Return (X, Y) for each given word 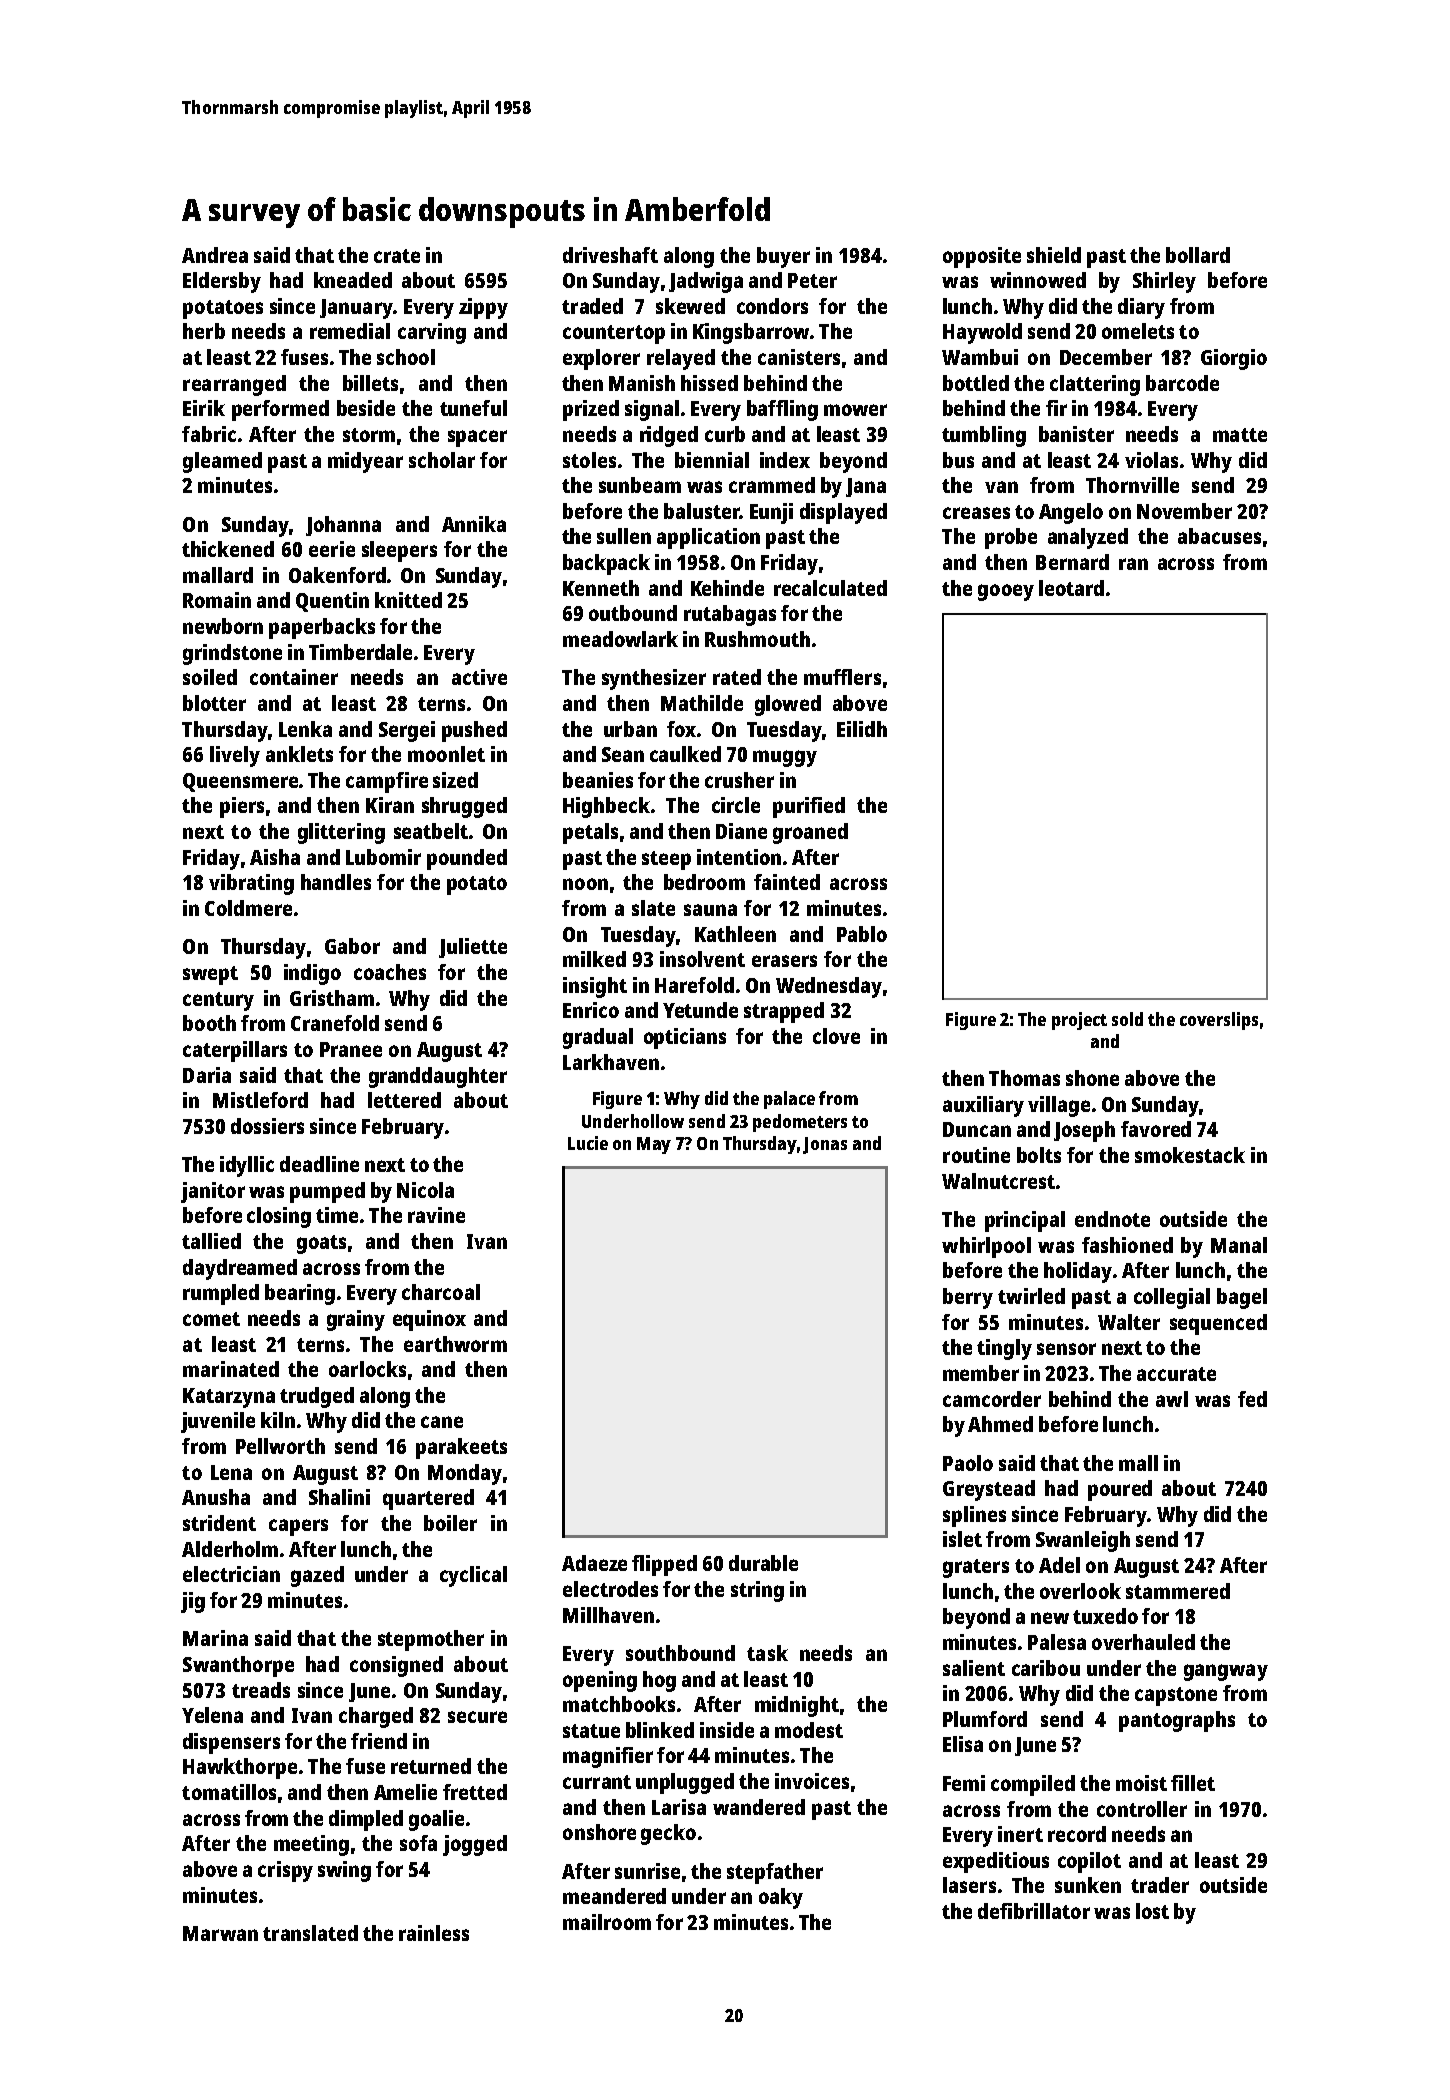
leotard (1071, 588)
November (1184, 511)
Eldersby (222, 282)
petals (590, 833)
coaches (390, 972)
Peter (812, 280)
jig (193, 1602)
